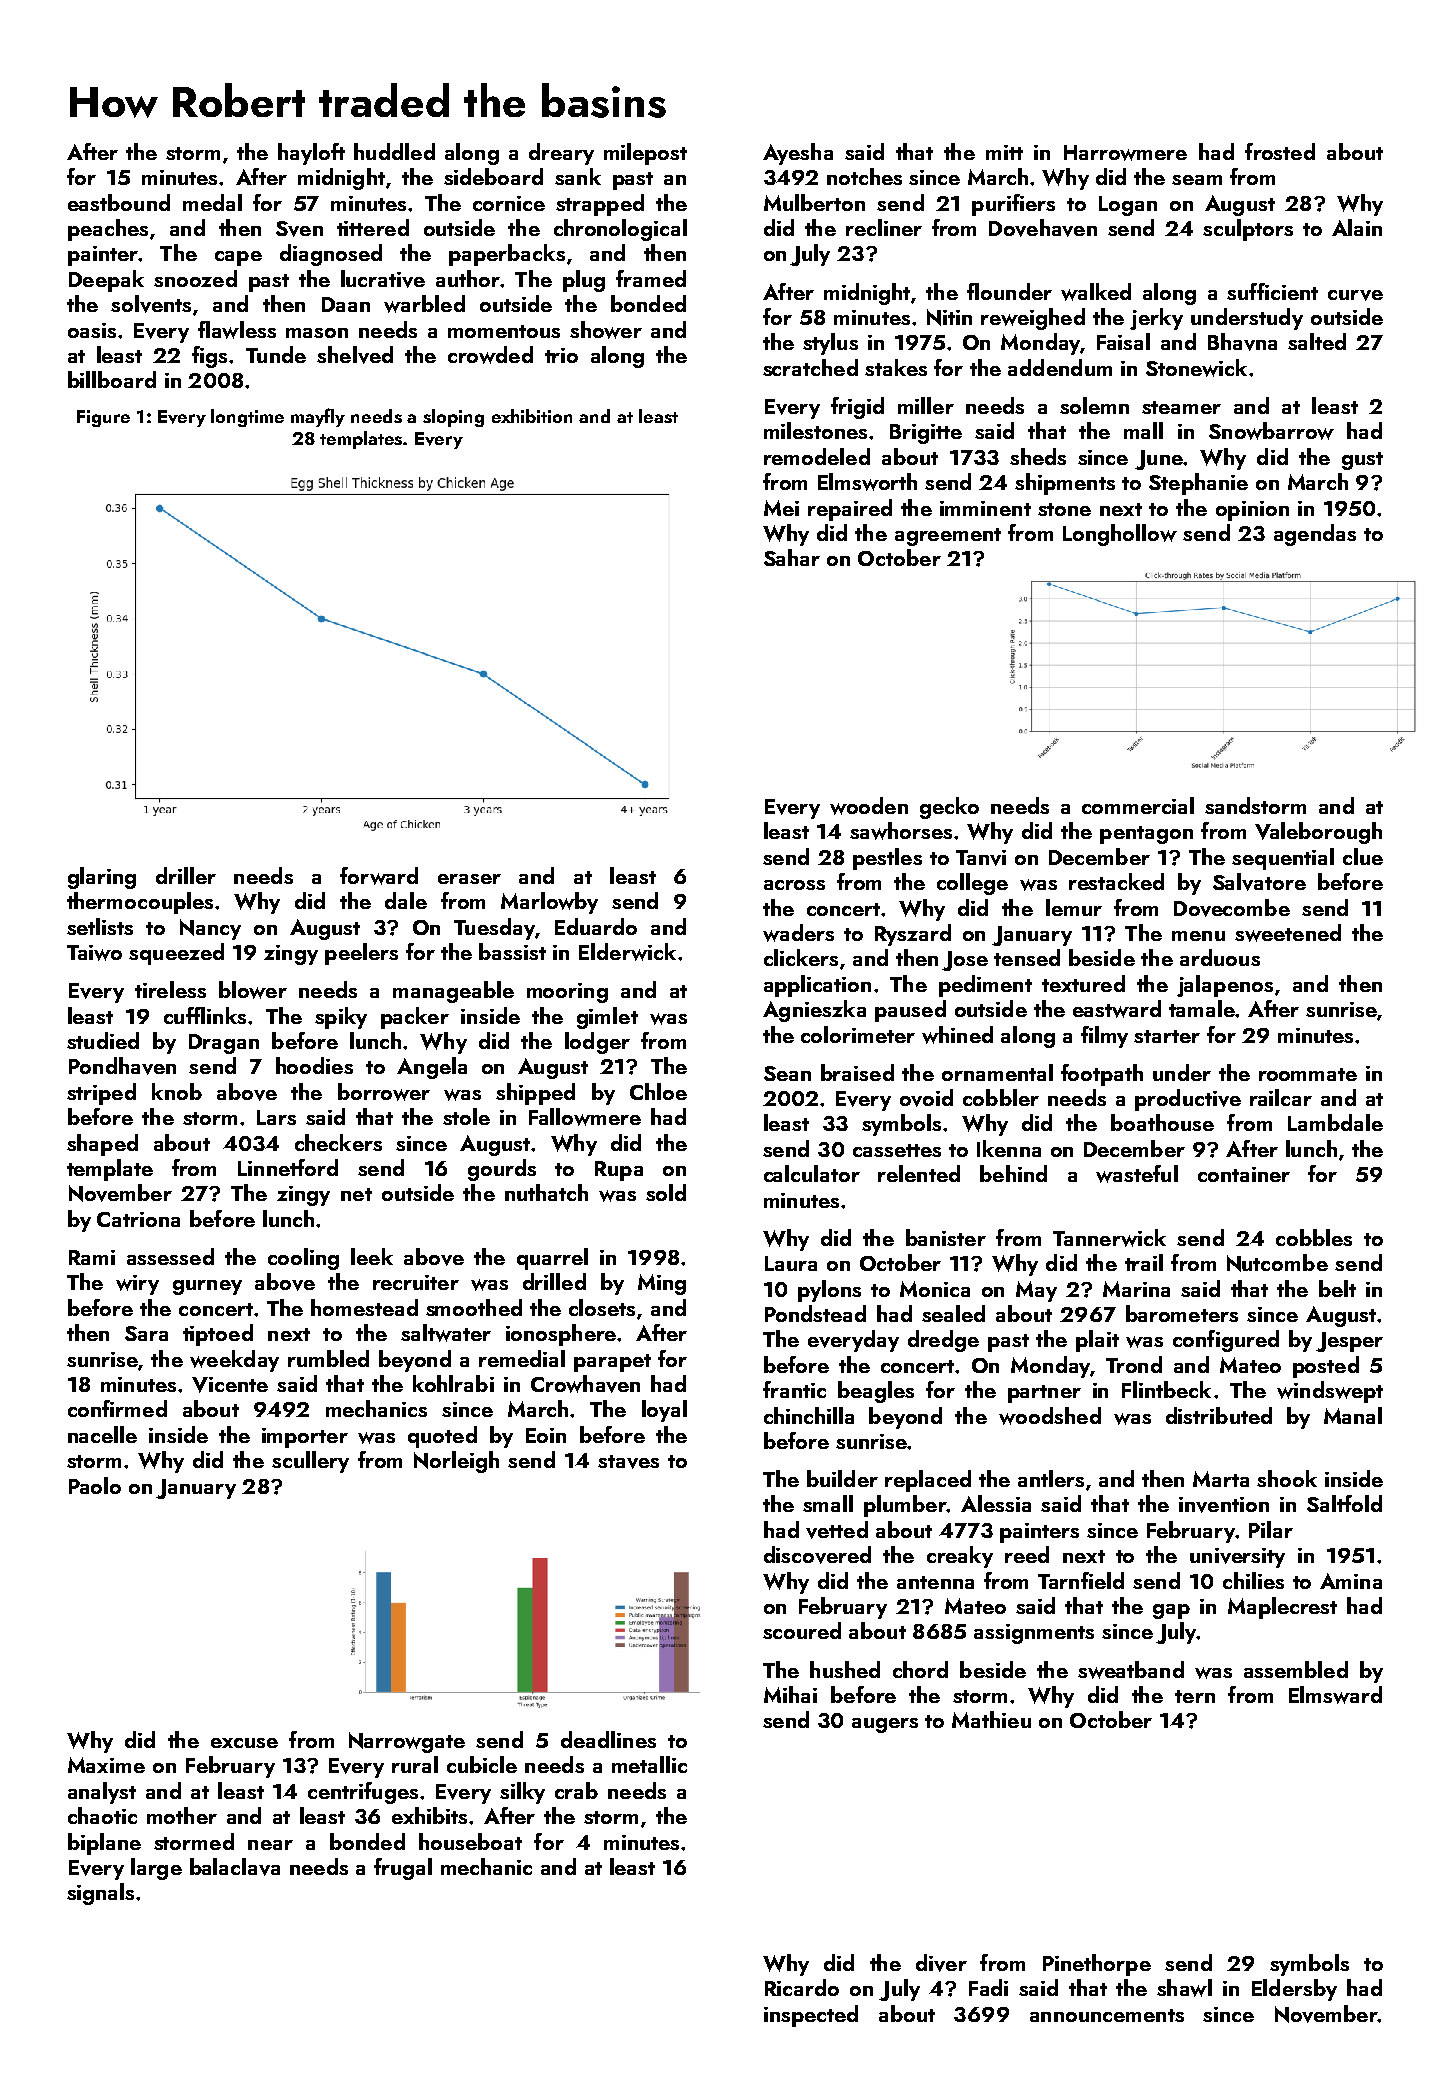 Image resolution: width=1450 pixels, height=2100 pixels. Describe the element at coordinates (311, 154) in the screenshot. I see `hayloft` at that location.
